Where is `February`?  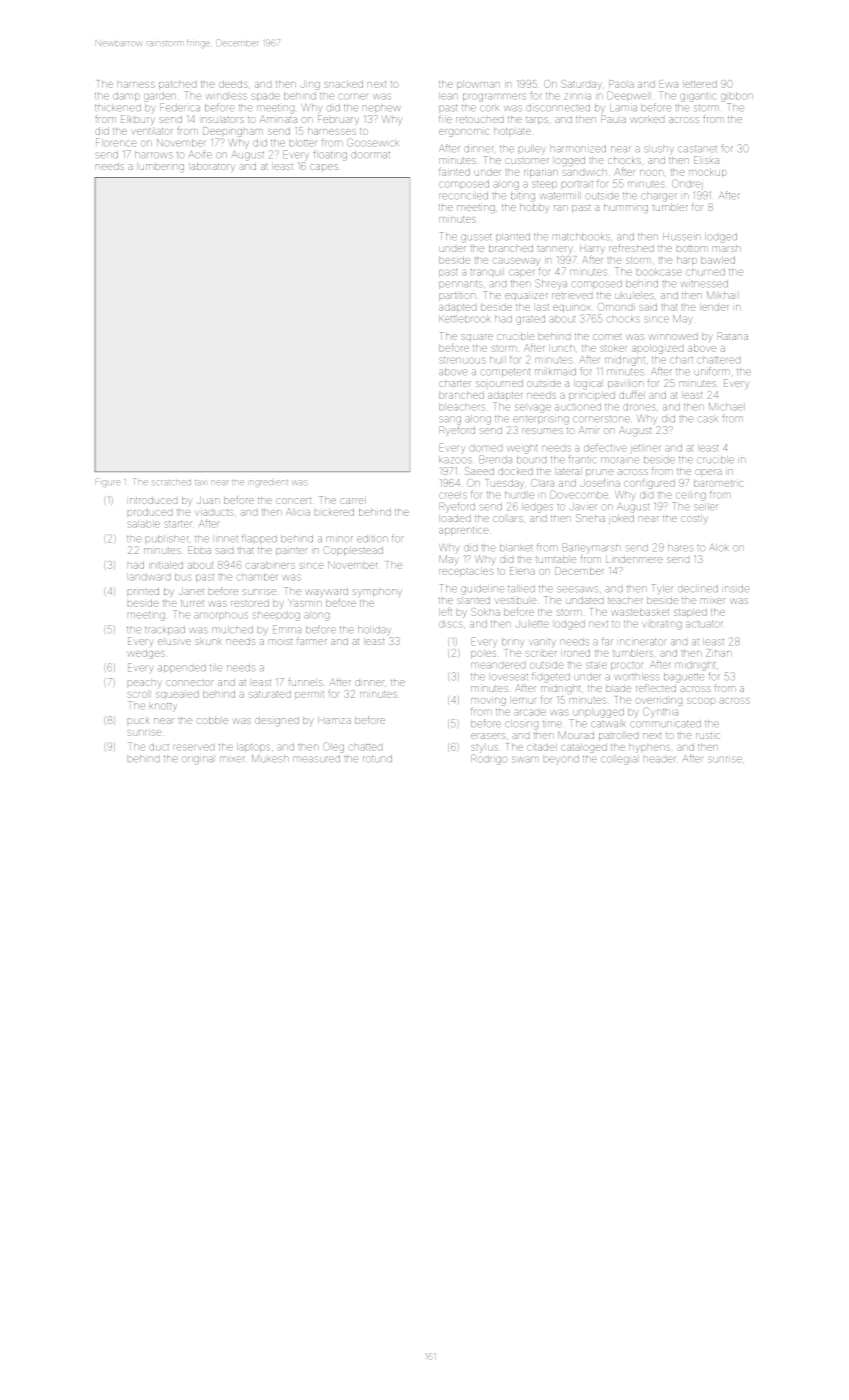 February is located at coordinates (338, 120).
